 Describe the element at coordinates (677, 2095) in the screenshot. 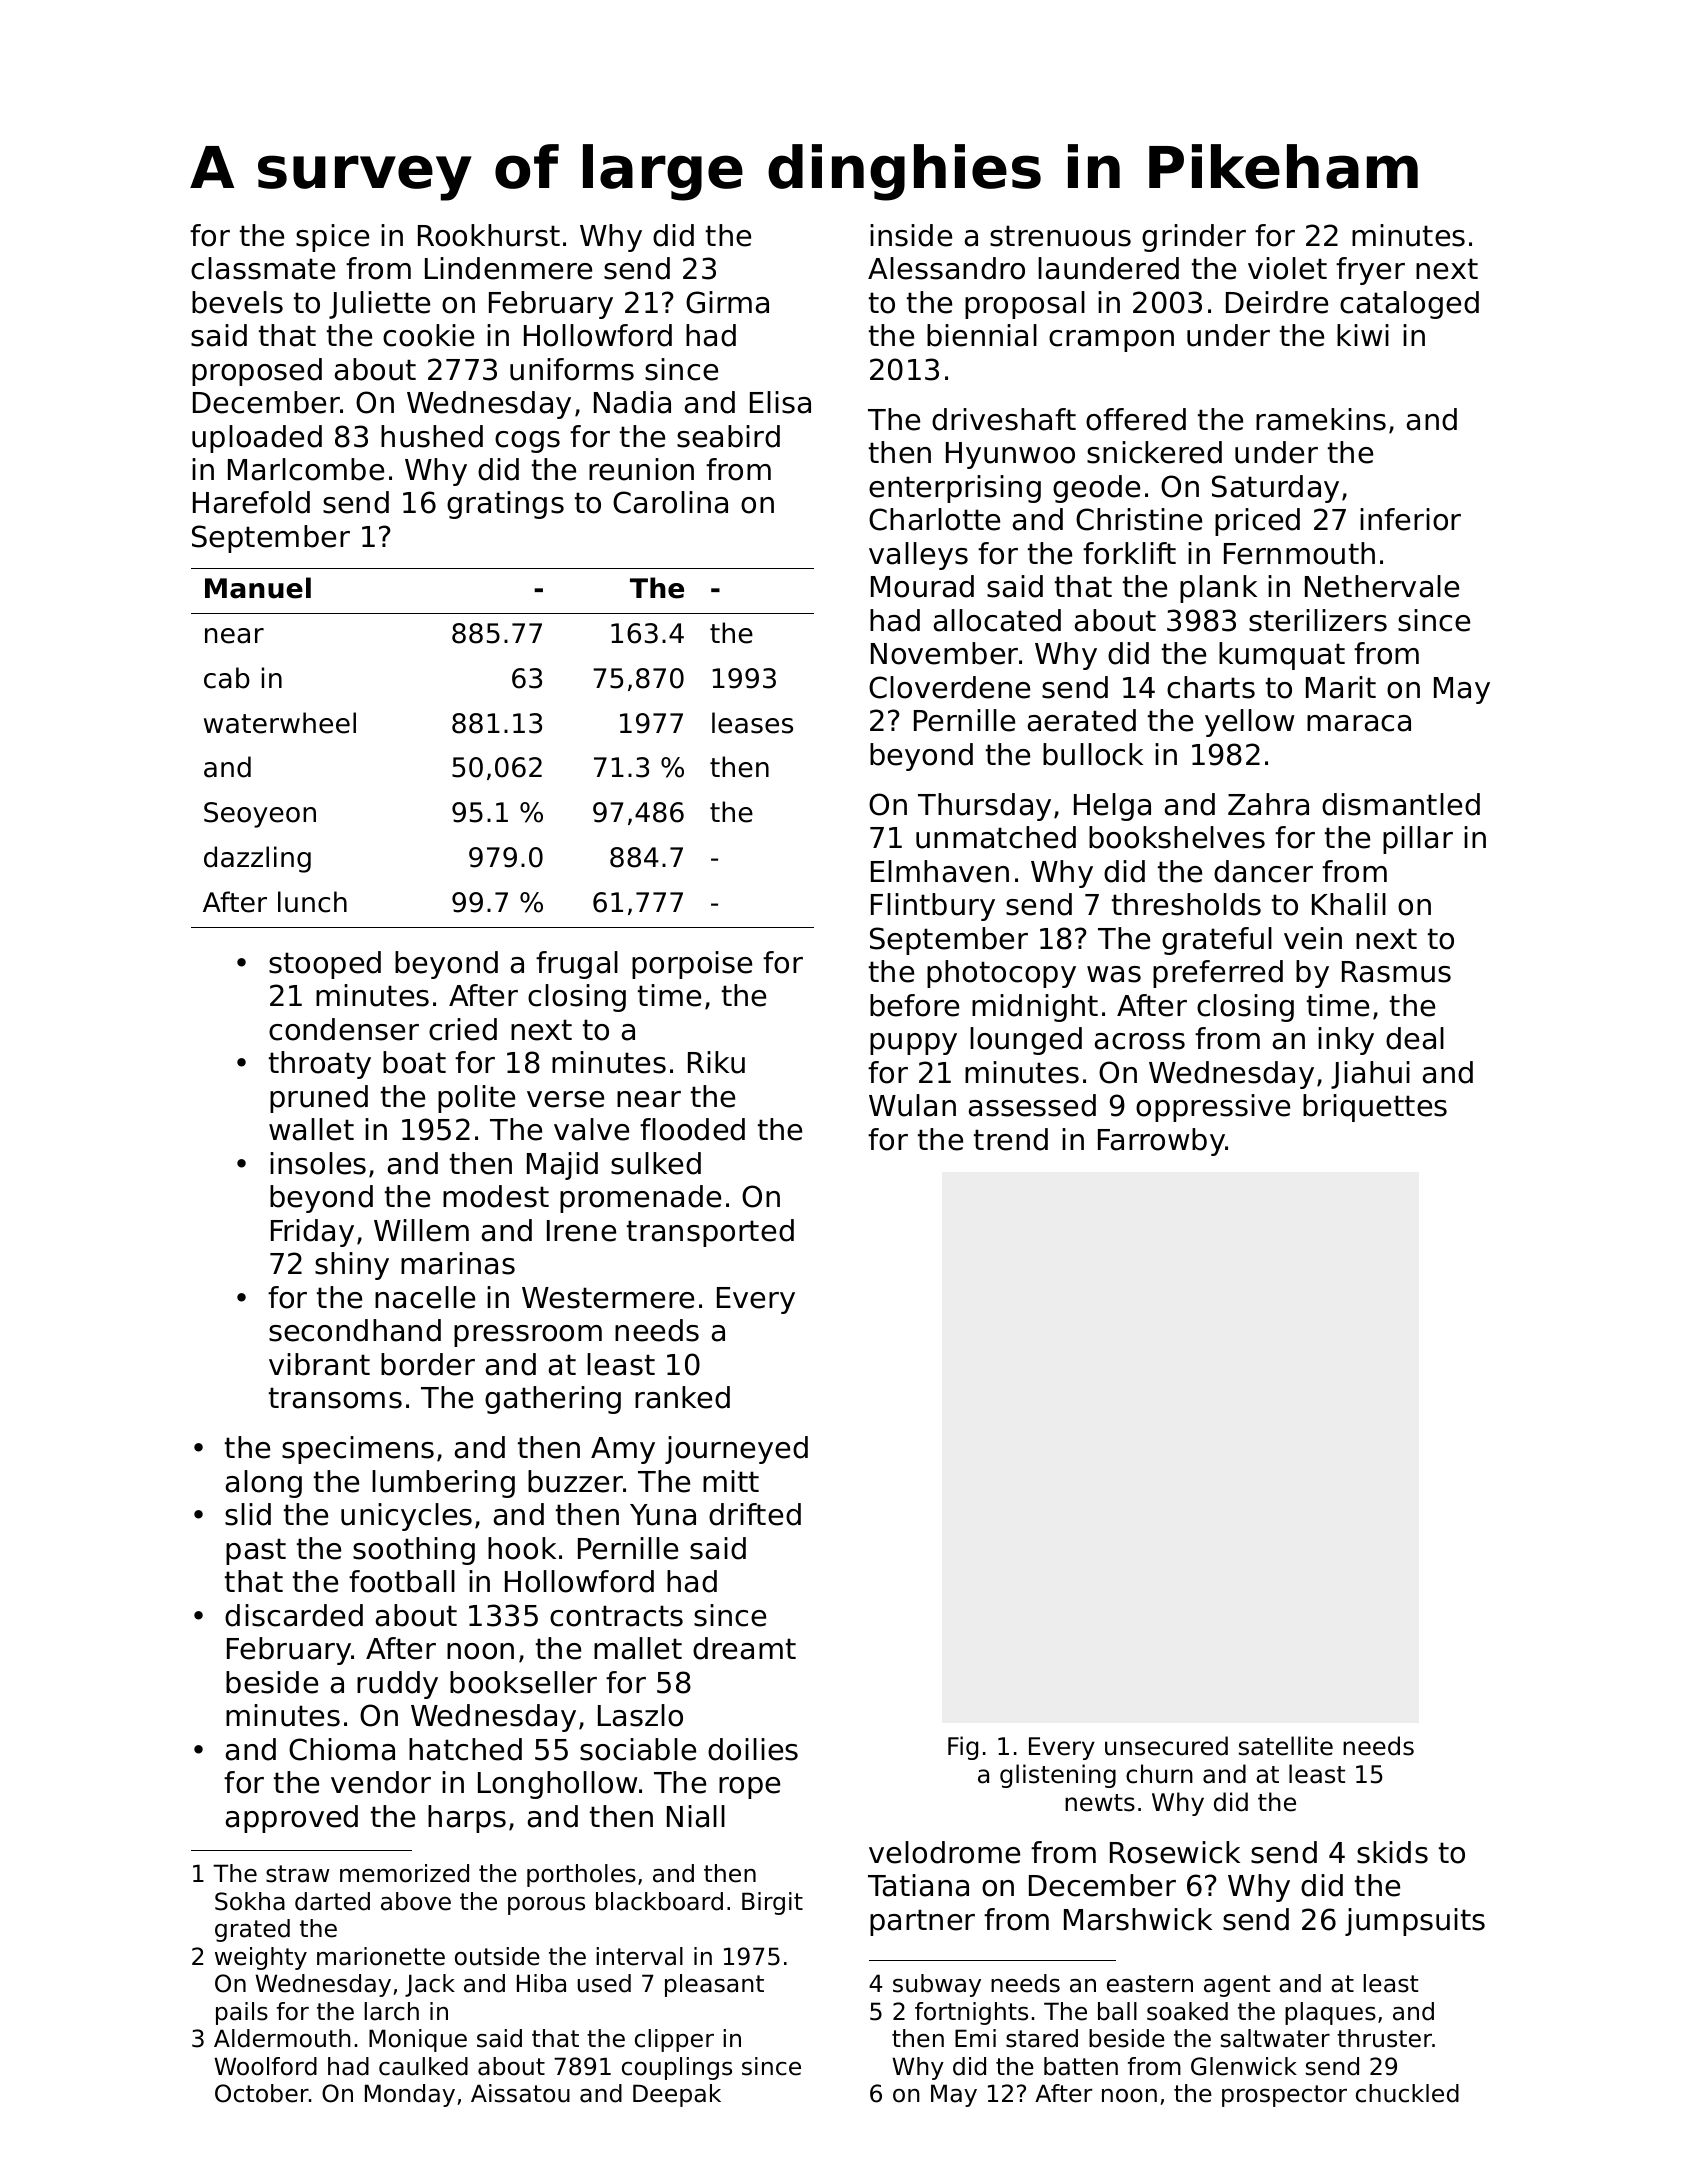

I see `Deepak` at that location.
